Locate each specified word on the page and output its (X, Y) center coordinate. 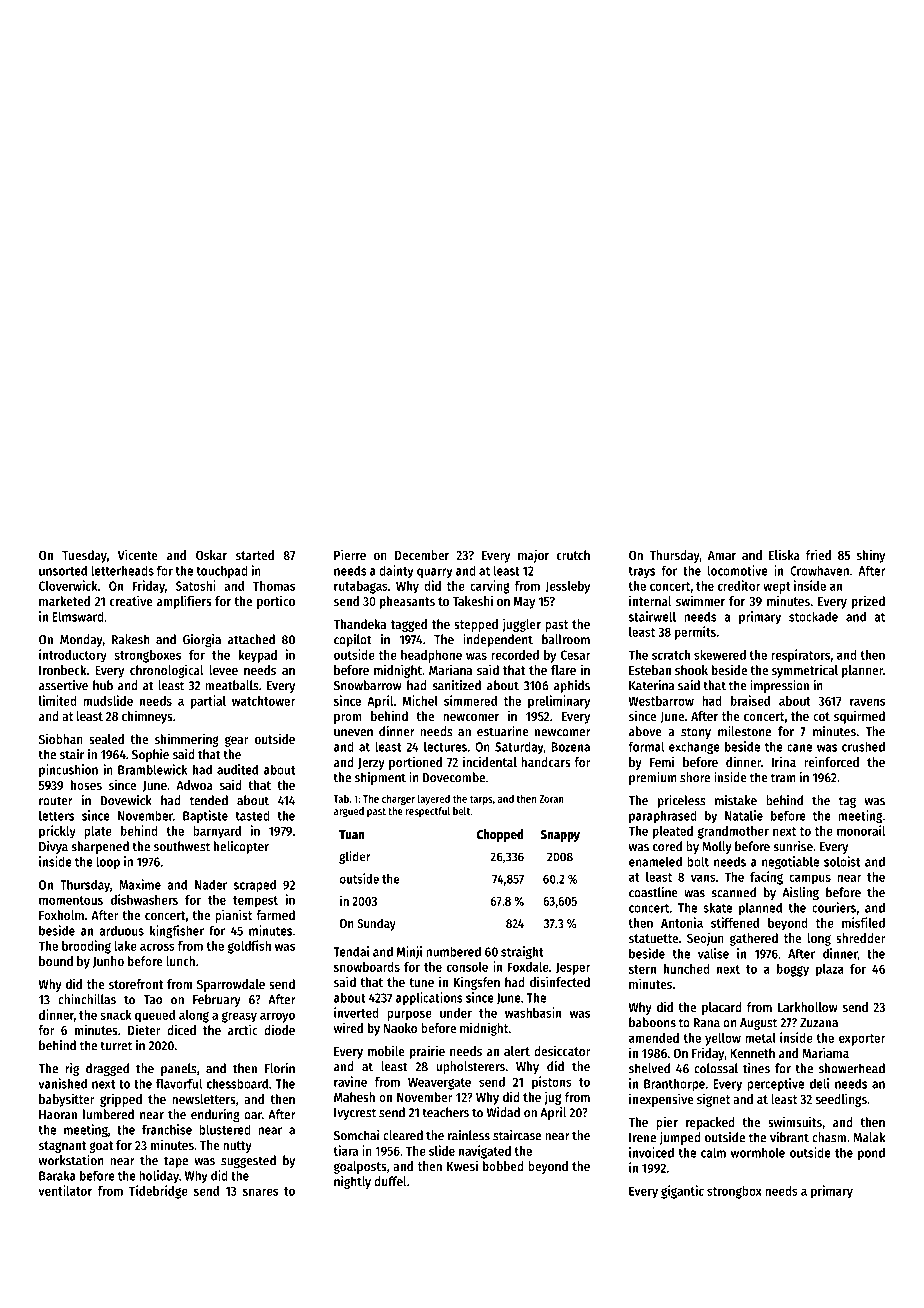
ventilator (65, 1190)
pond (871, 1154)
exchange (694, 748)
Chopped (500, 835)
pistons (552, 1083)
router (56, 801)
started (255, 555)
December (422, 555)
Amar (722, 555)
